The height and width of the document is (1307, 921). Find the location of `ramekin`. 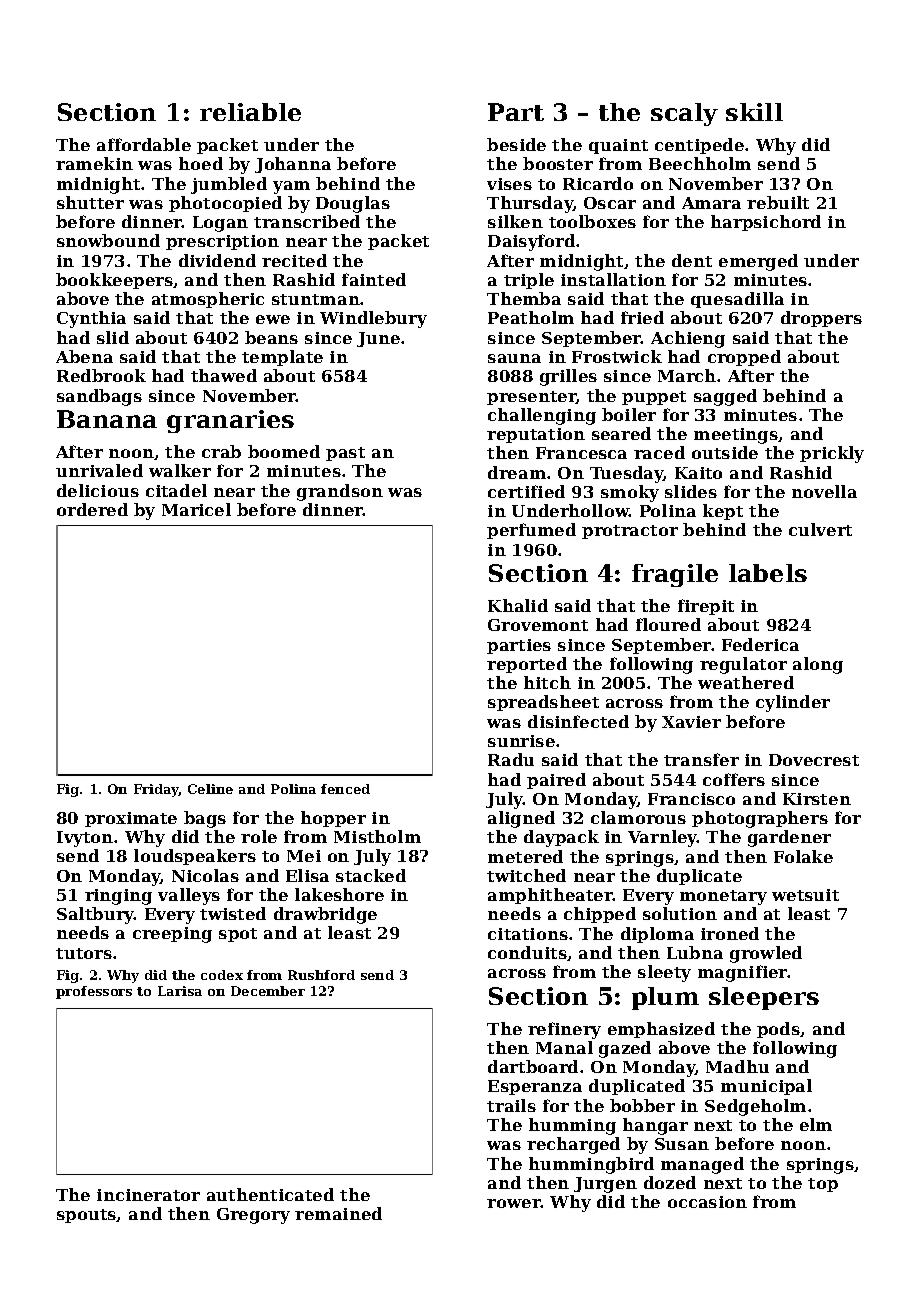

ramekin is located at coordinates (94, 163).
